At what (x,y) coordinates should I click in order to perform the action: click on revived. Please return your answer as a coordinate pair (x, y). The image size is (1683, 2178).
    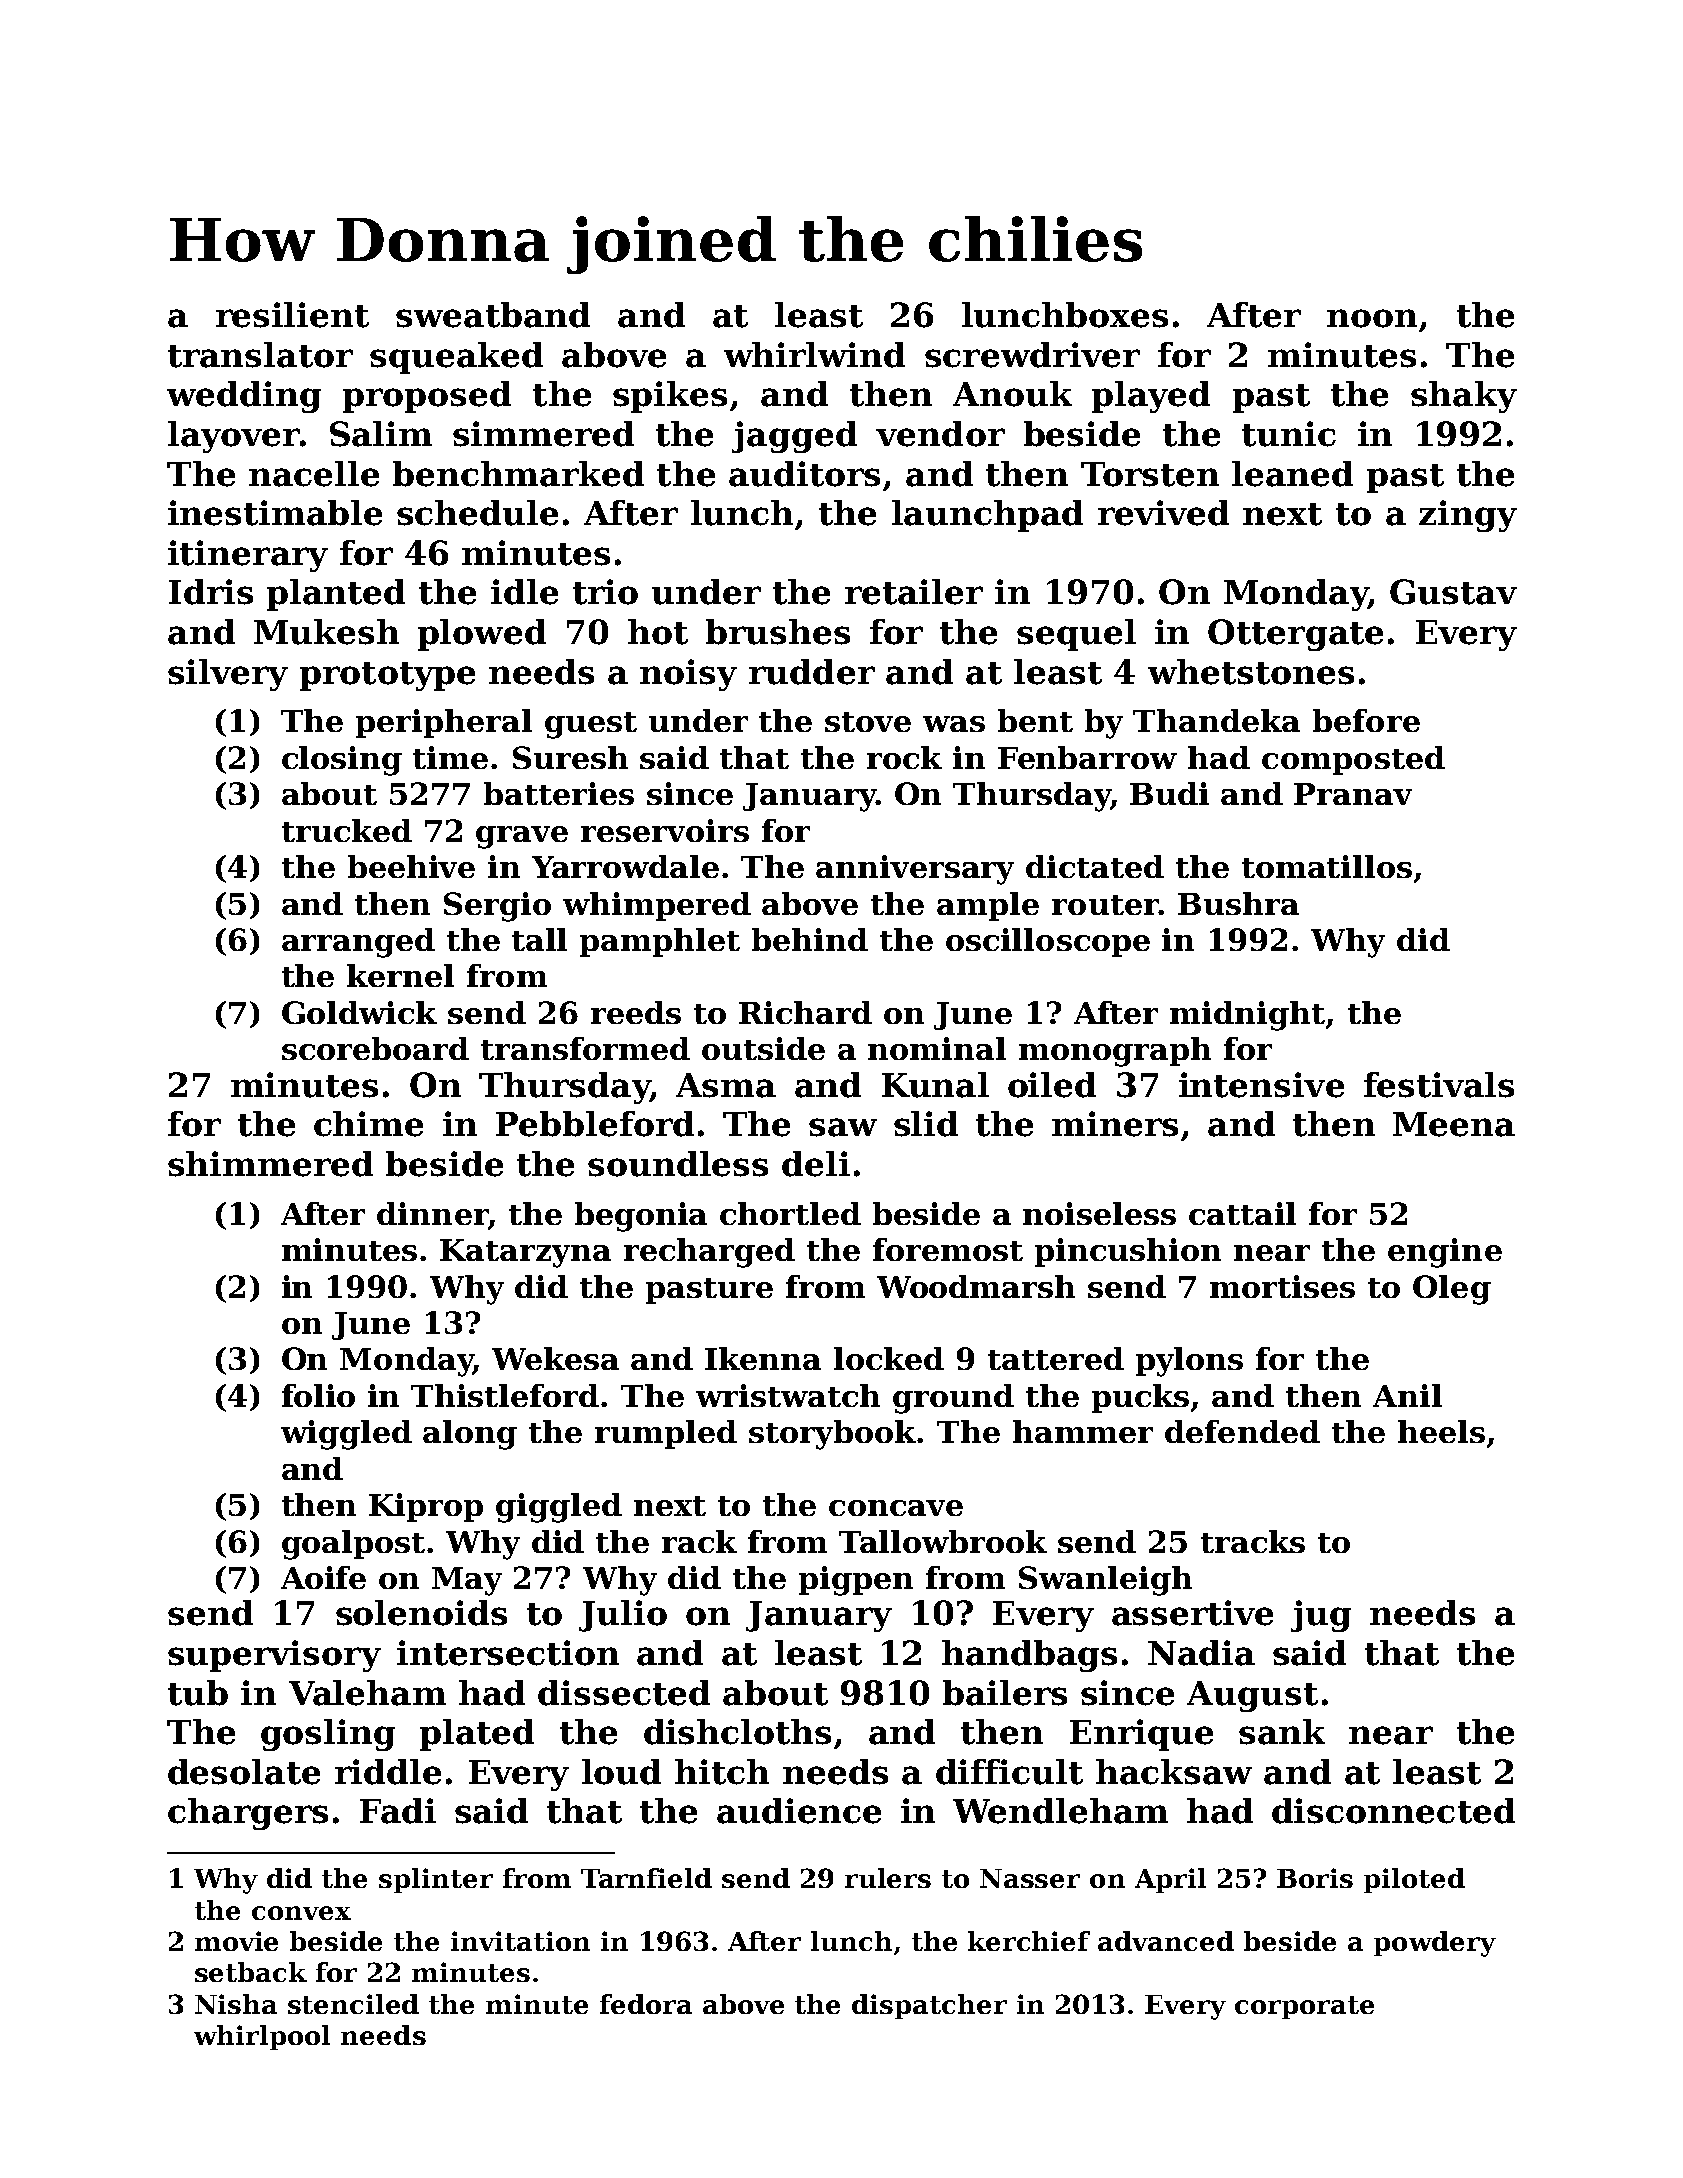
    Looking at the image, I should click on (1163, 513).
